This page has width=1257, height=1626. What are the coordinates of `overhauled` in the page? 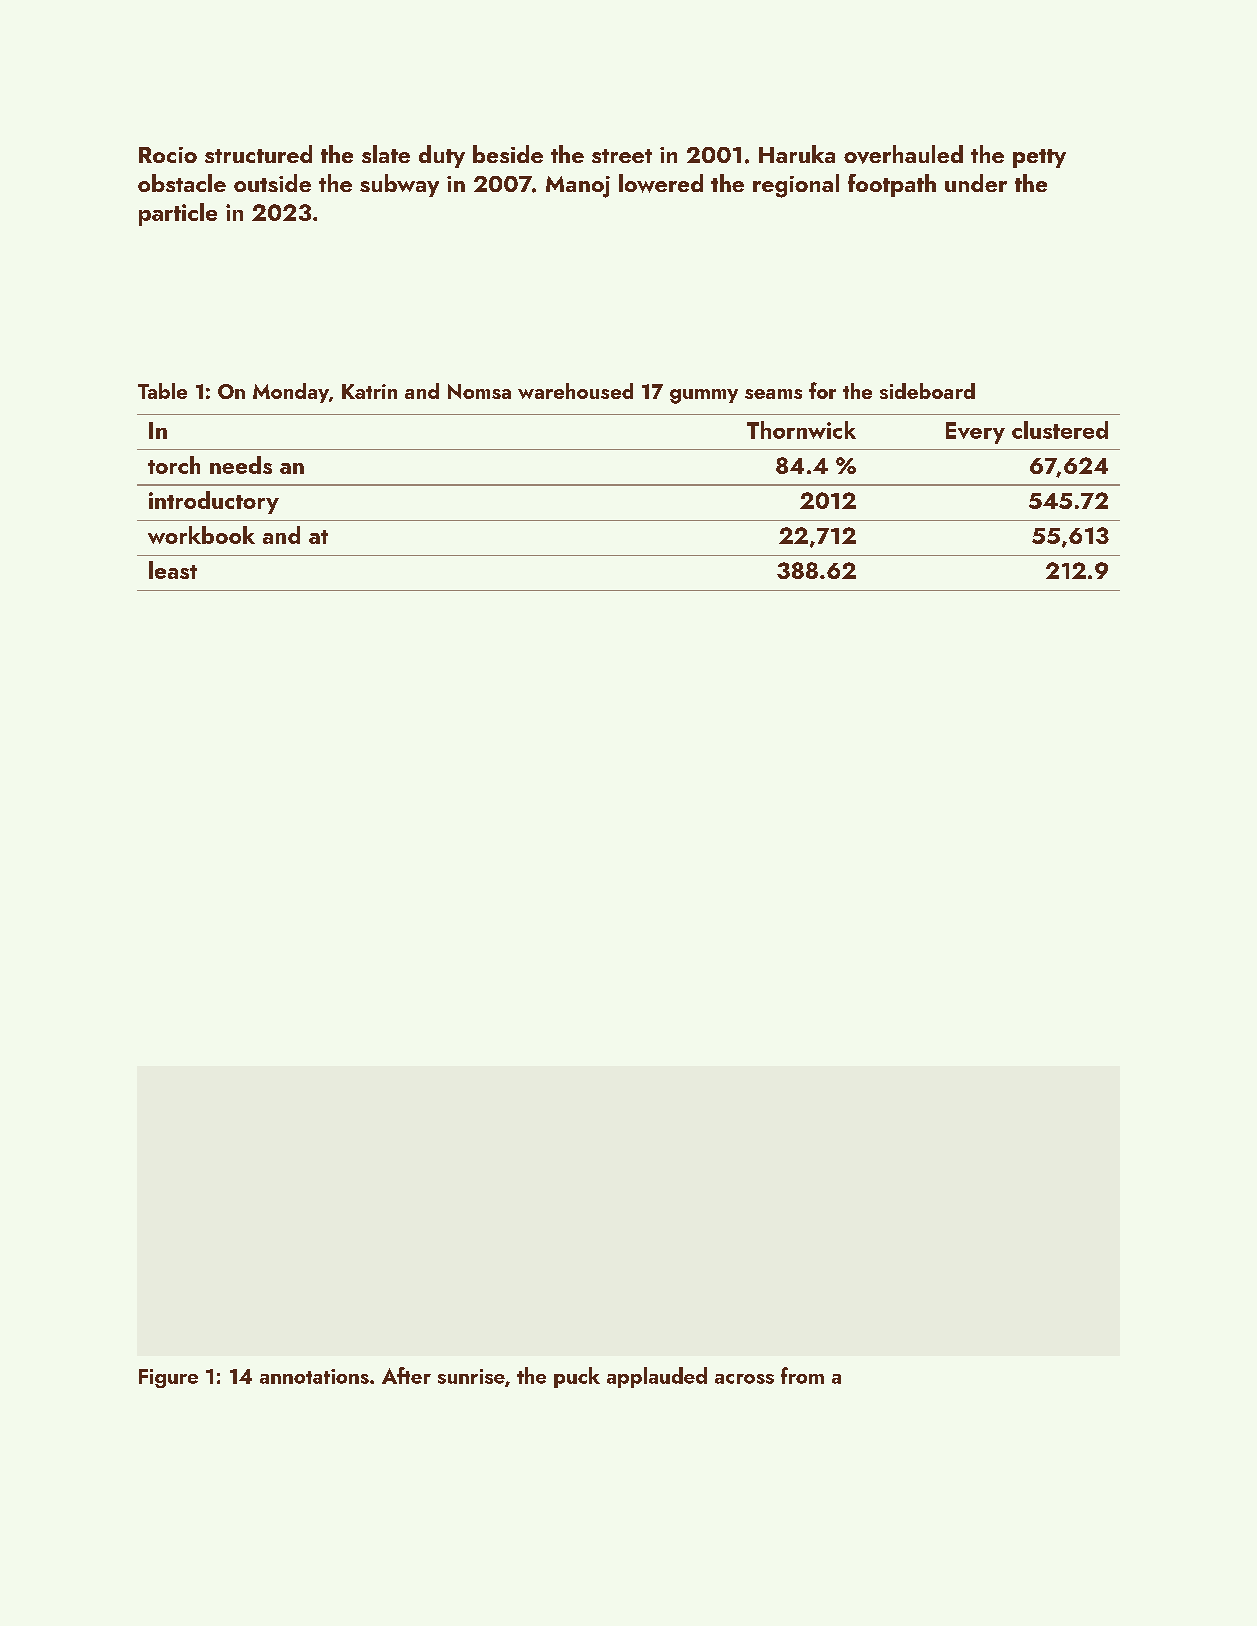 It's located at (903, 154).
